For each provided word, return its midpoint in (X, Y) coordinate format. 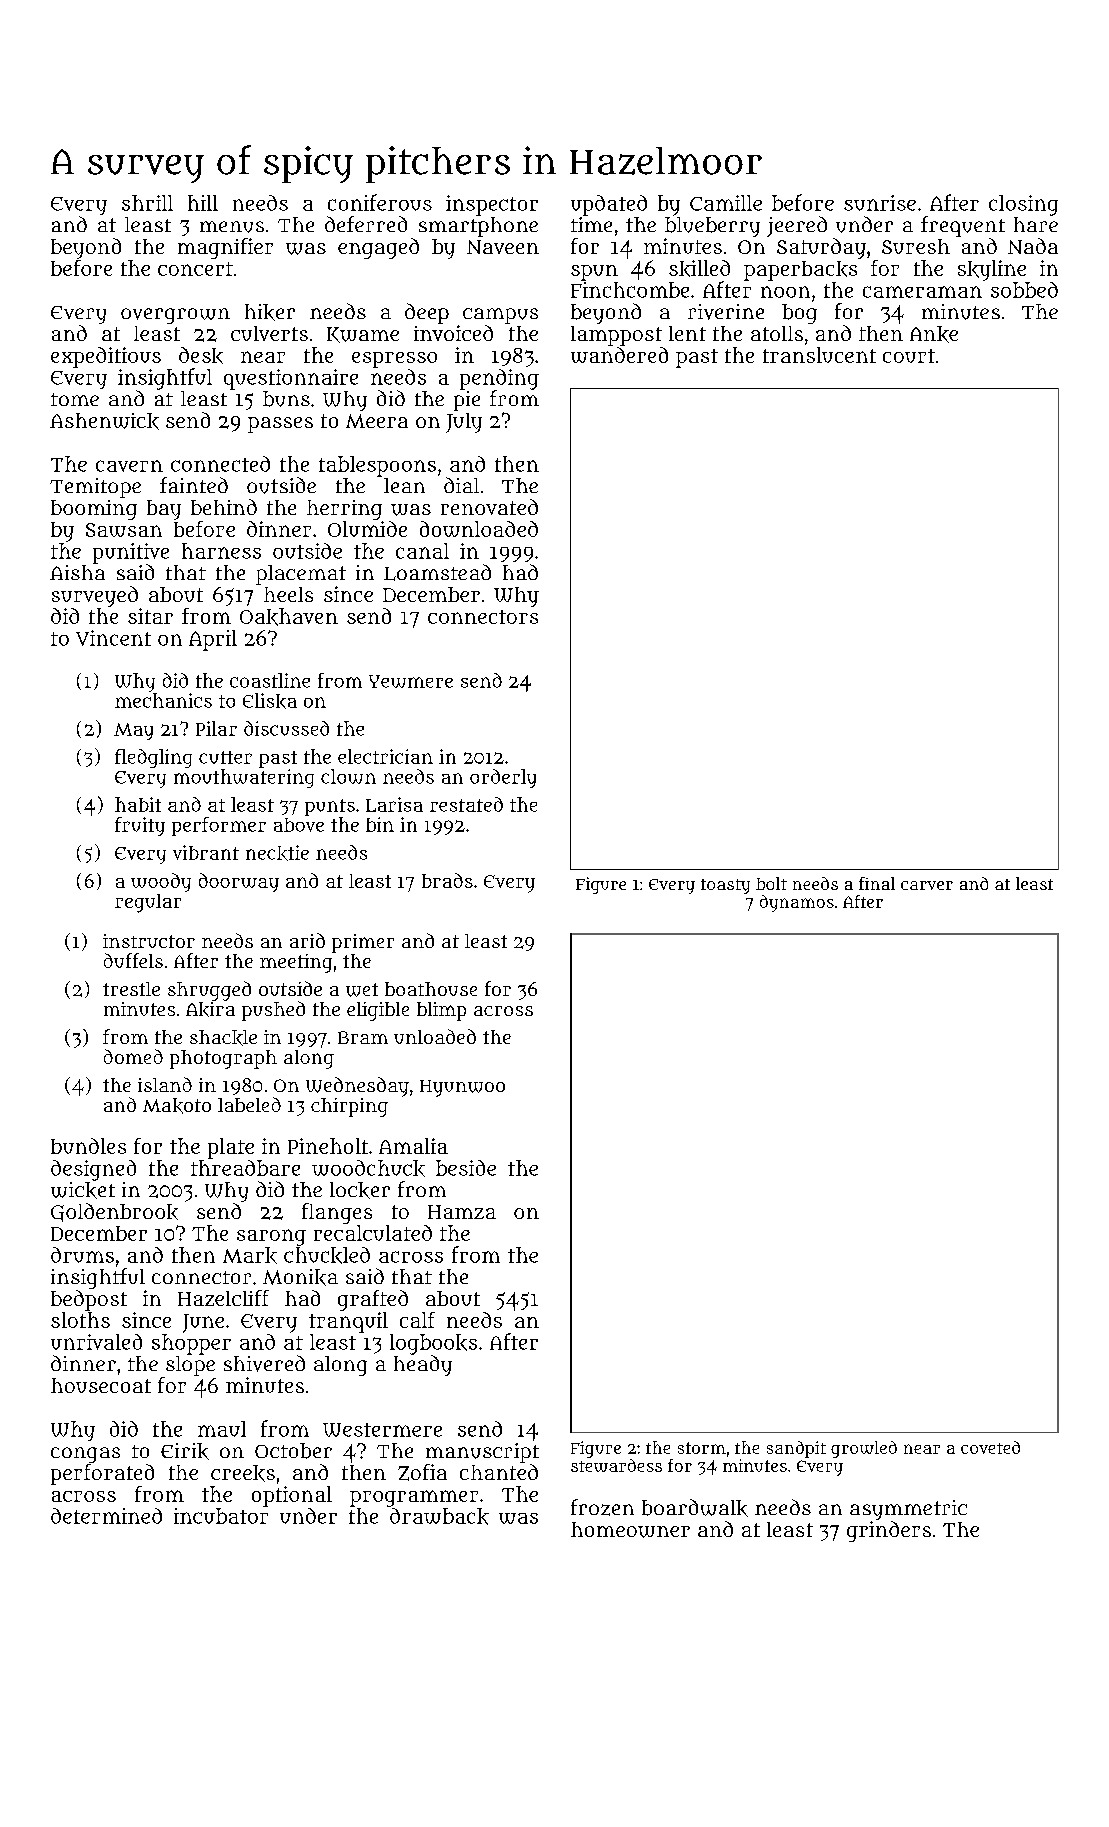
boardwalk (695, 1508)
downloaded (479, 529)
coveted (990, 1447)
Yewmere (411, 681)
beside (466, 1168)
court (909, 356)
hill (203, 203)
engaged (378, 248)
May (133, 731)
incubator (221, 1516)
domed (133, 1056)
